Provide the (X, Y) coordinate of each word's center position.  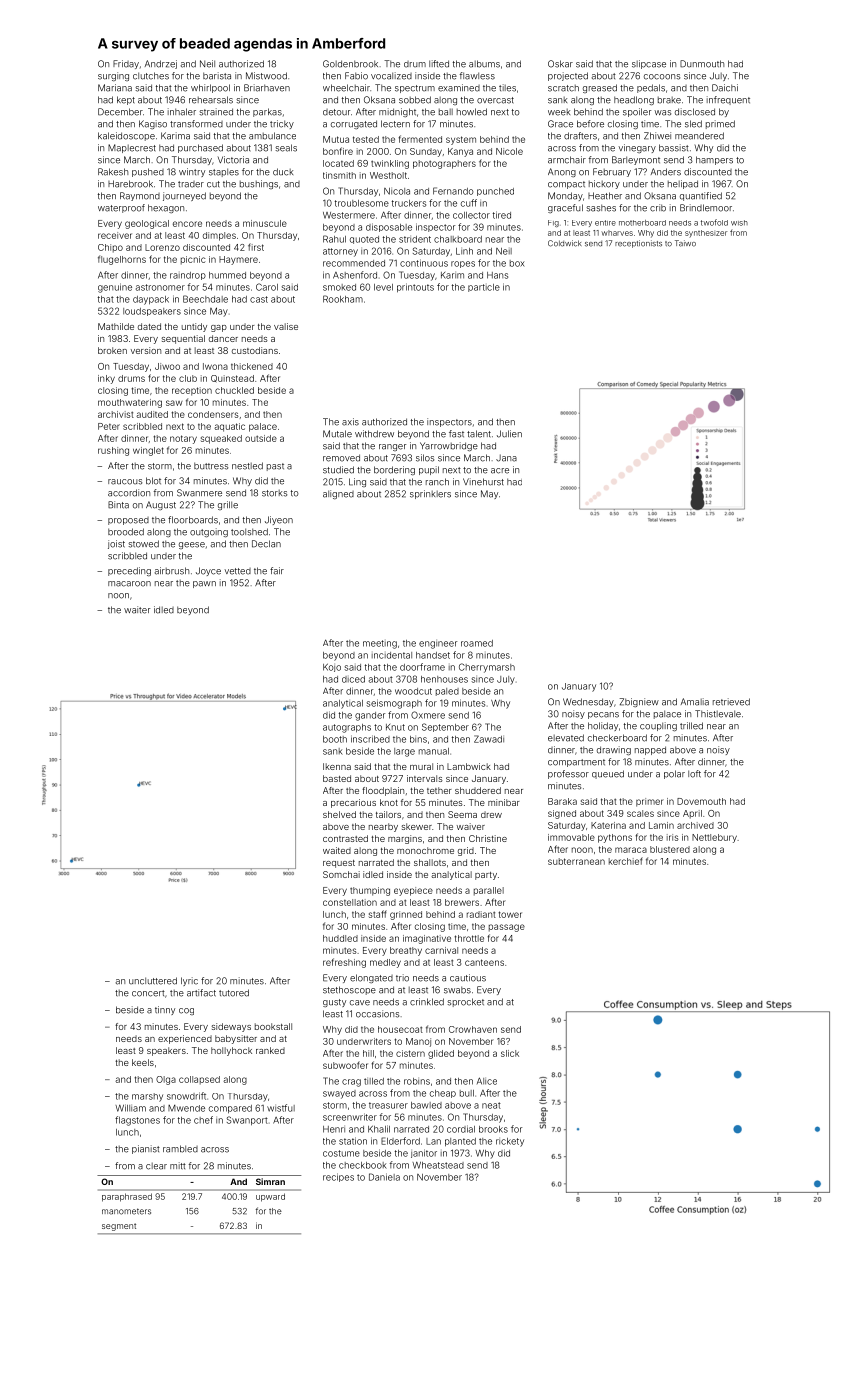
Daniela (384, 1177)
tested (366, 139)
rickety (510, 1142)
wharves (617, 233)
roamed (477, 643)
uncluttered (153, 981)
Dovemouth (701, 801)
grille (228, 505)
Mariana (115, 88)
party (486, 876)
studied (338, 470)
